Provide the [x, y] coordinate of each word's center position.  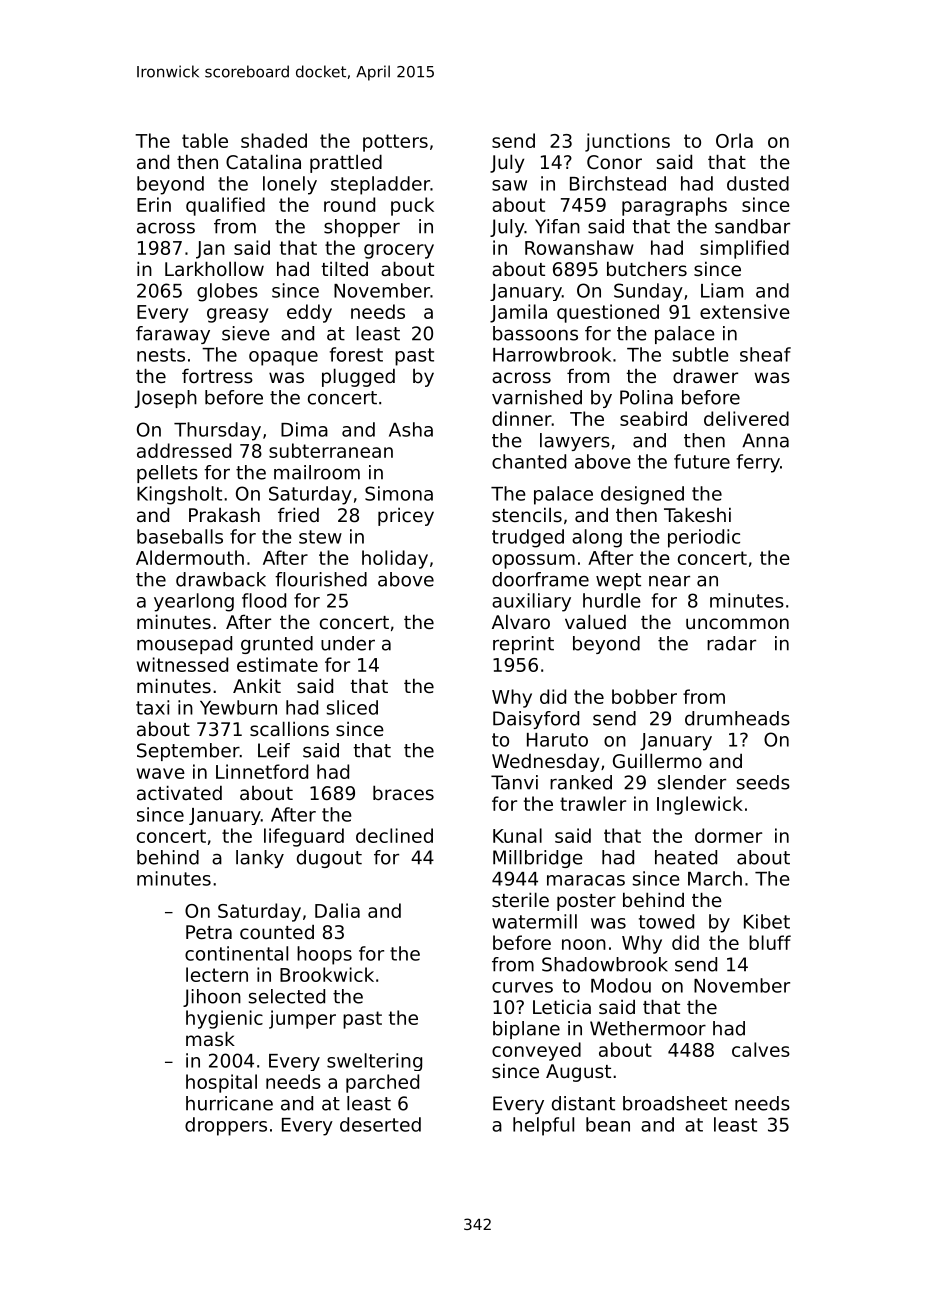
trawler [593, 803]
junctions [627, 142]
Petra [209, 932]
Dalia [337, 910]
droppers [226, 1126]
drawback [221, 579]
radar [731, 643]
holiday [395, 559]
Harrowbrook [552, 354]
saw [509, 185]
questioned [608, 313]
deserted [380, 1124]
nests [161, 355]
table [205, 140]
